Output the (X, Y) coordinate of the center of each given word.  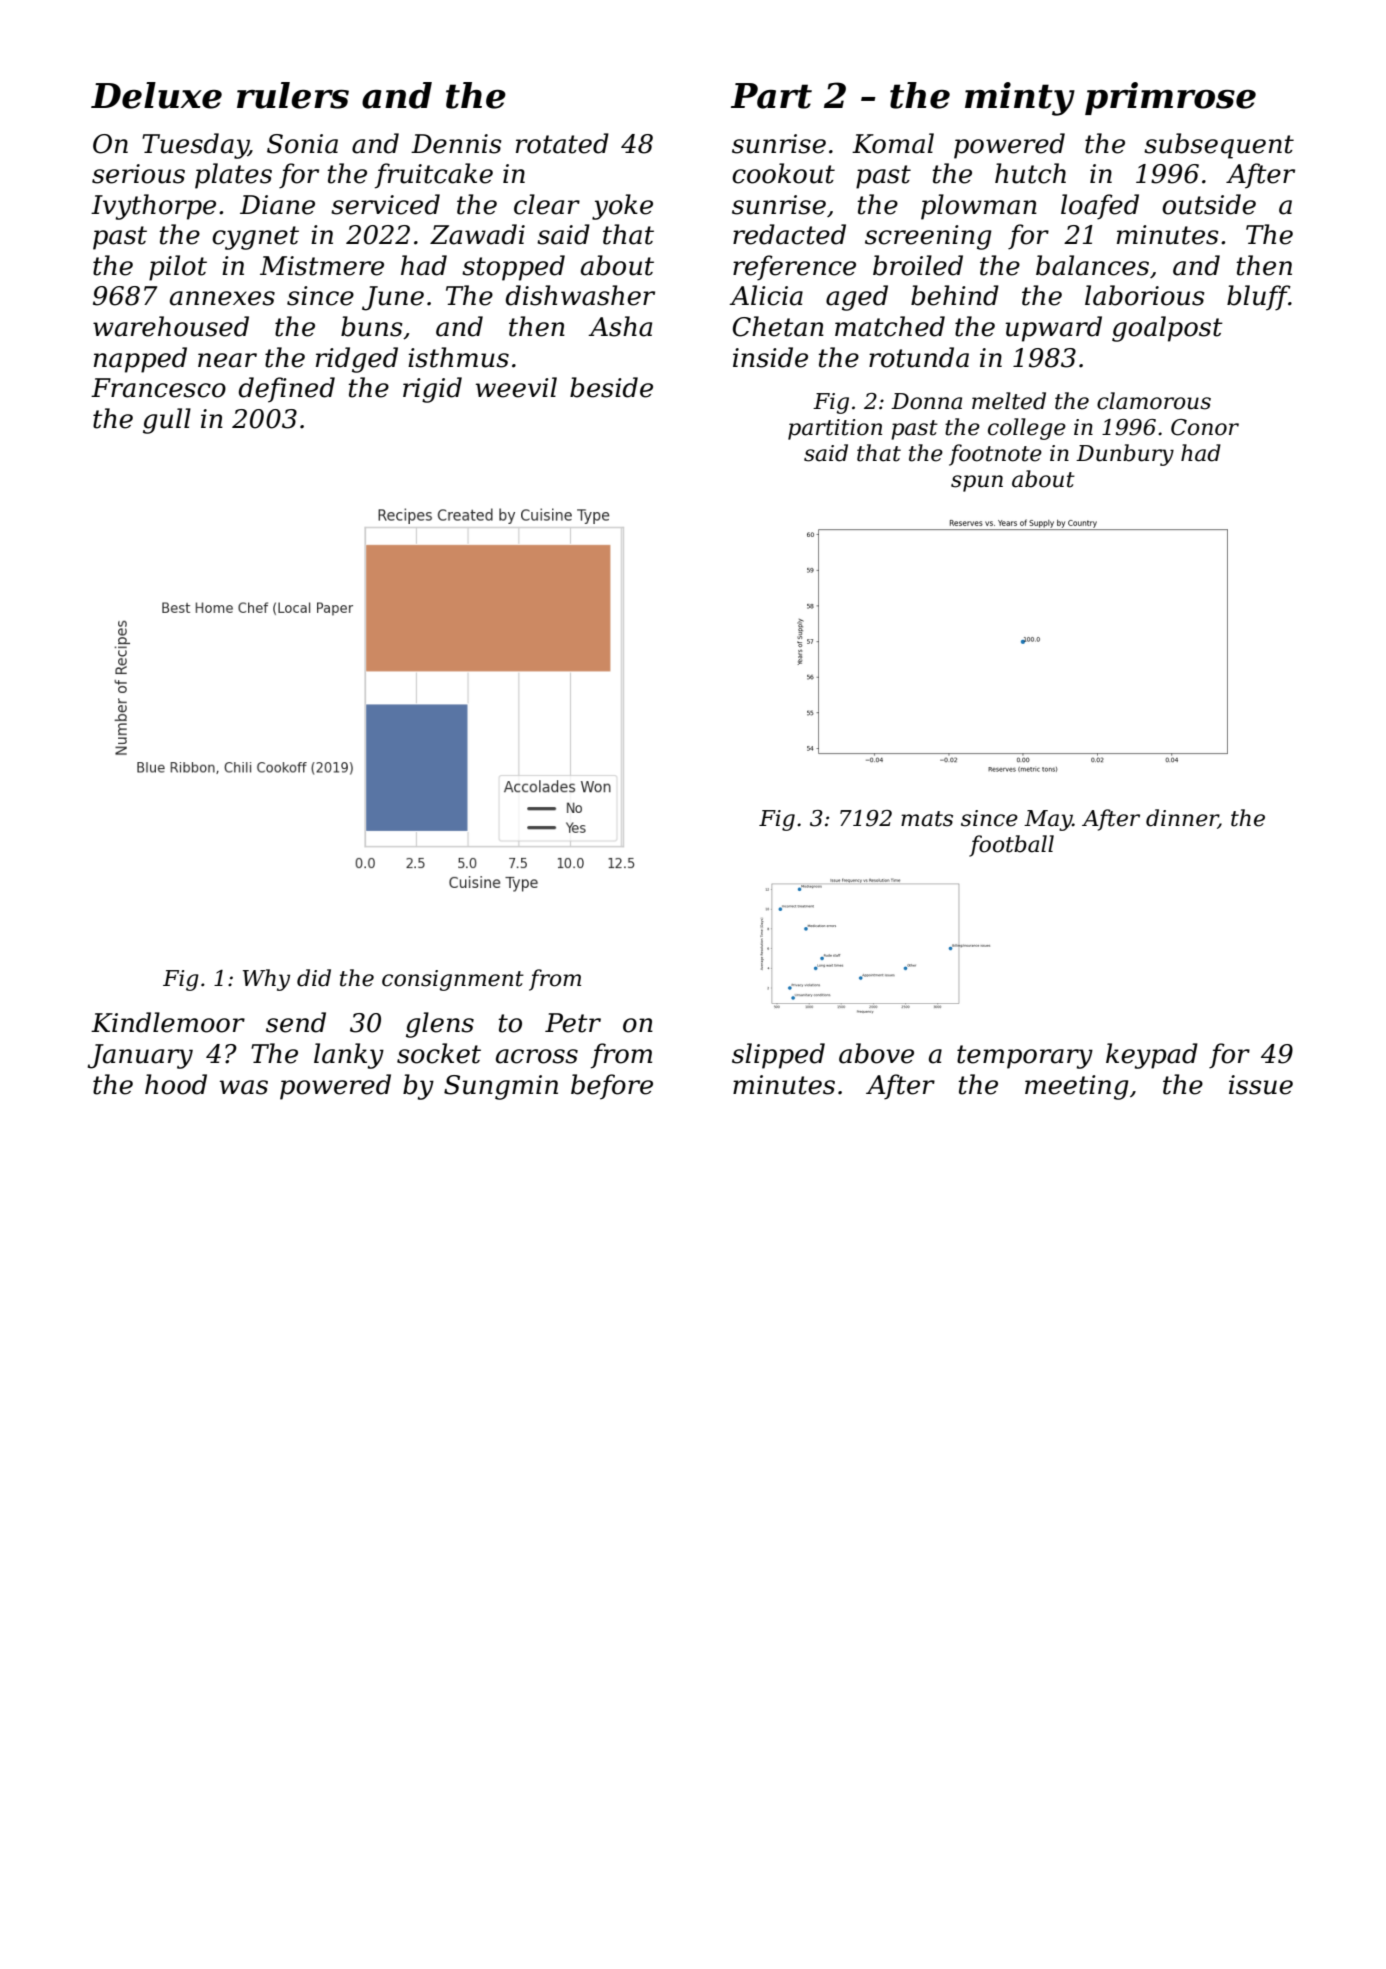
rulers (293, 95)
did (314, 978)
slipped (778, 1056)
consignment (453, 980)
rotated (562, 143)
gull (167, 421)
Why (266, 980)
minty (1020, 99)
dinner (1182, 819)
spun (977, 483)
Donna (926, 401)
